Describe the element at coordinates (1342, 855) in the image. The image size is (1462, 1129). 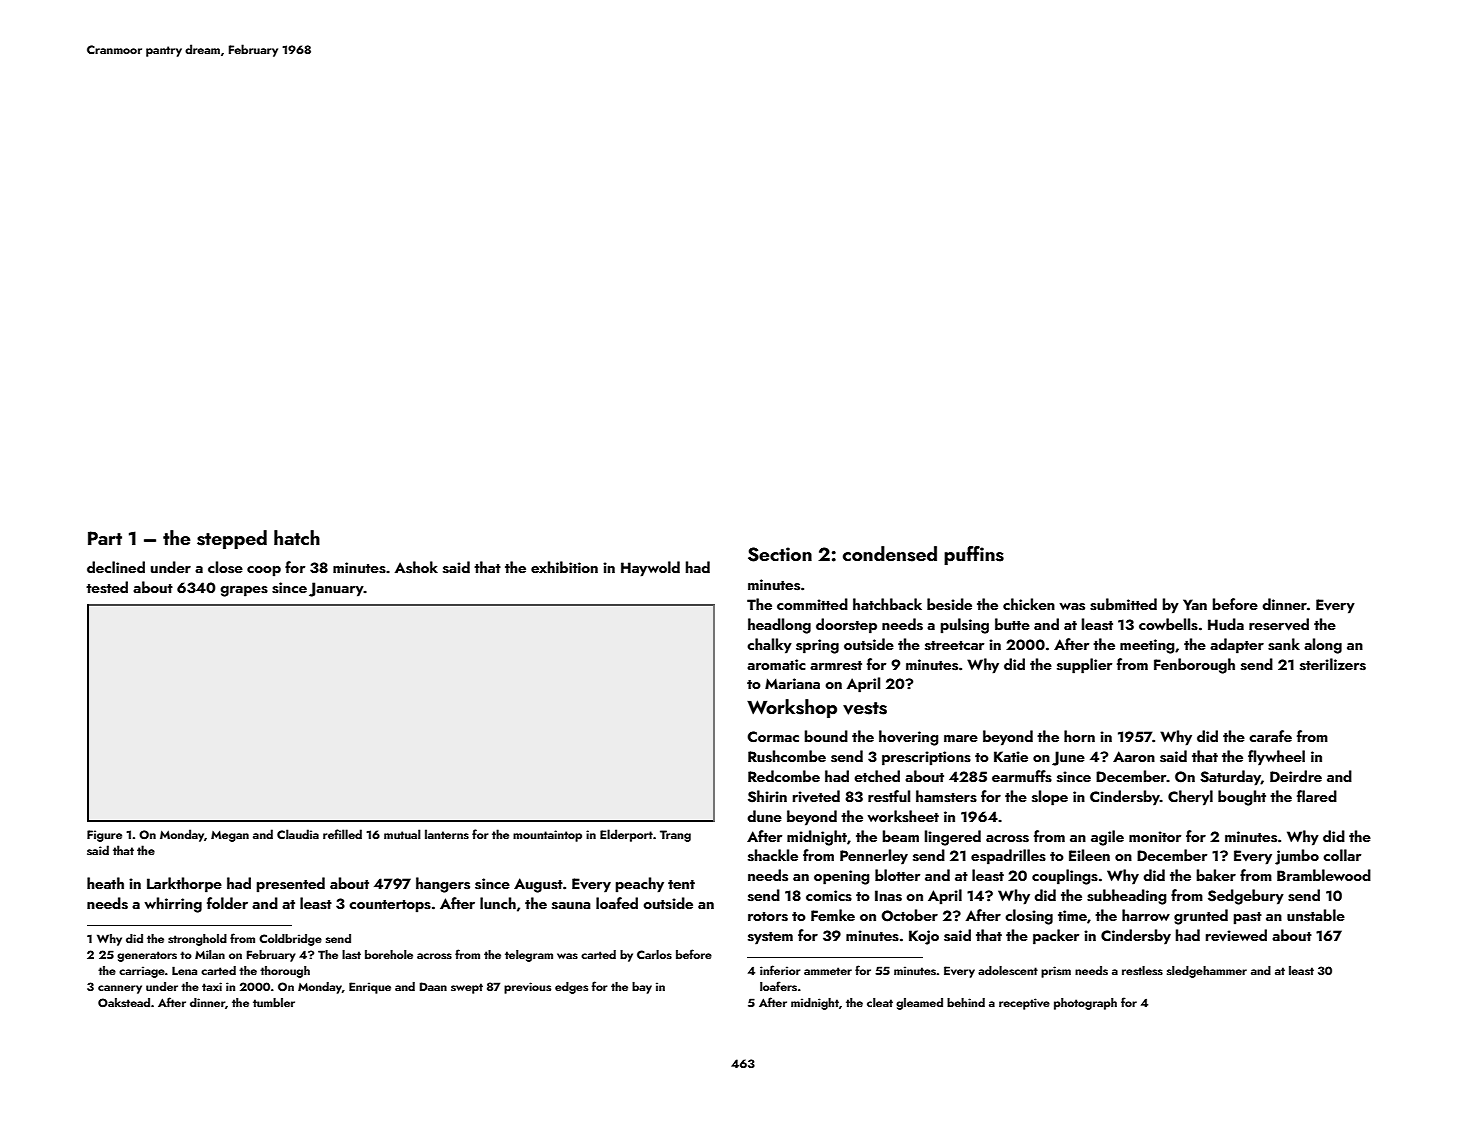
I see `collar` at that location.
